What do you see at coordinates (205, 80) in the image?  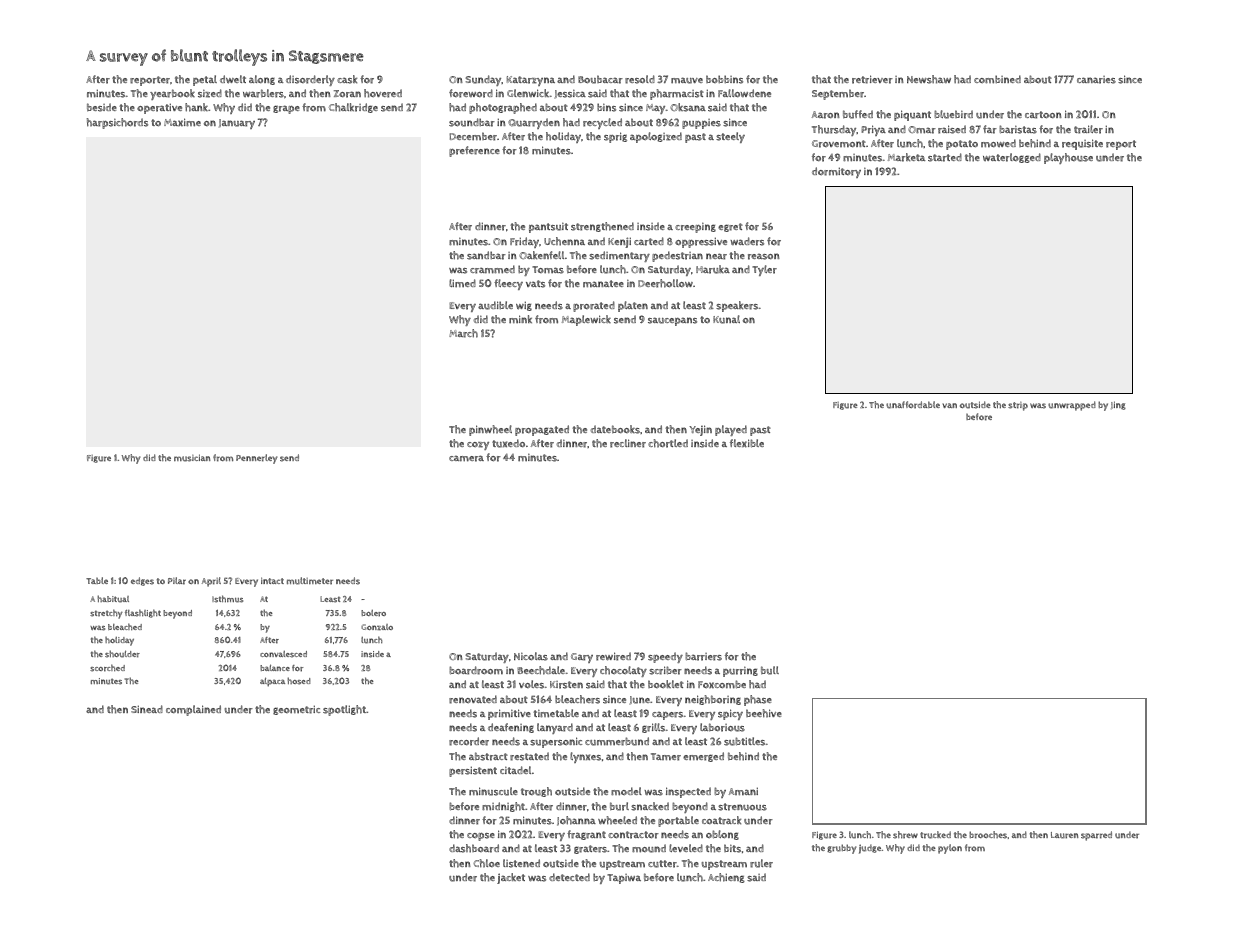 I see `petal` at bounding box center [205, 80].
